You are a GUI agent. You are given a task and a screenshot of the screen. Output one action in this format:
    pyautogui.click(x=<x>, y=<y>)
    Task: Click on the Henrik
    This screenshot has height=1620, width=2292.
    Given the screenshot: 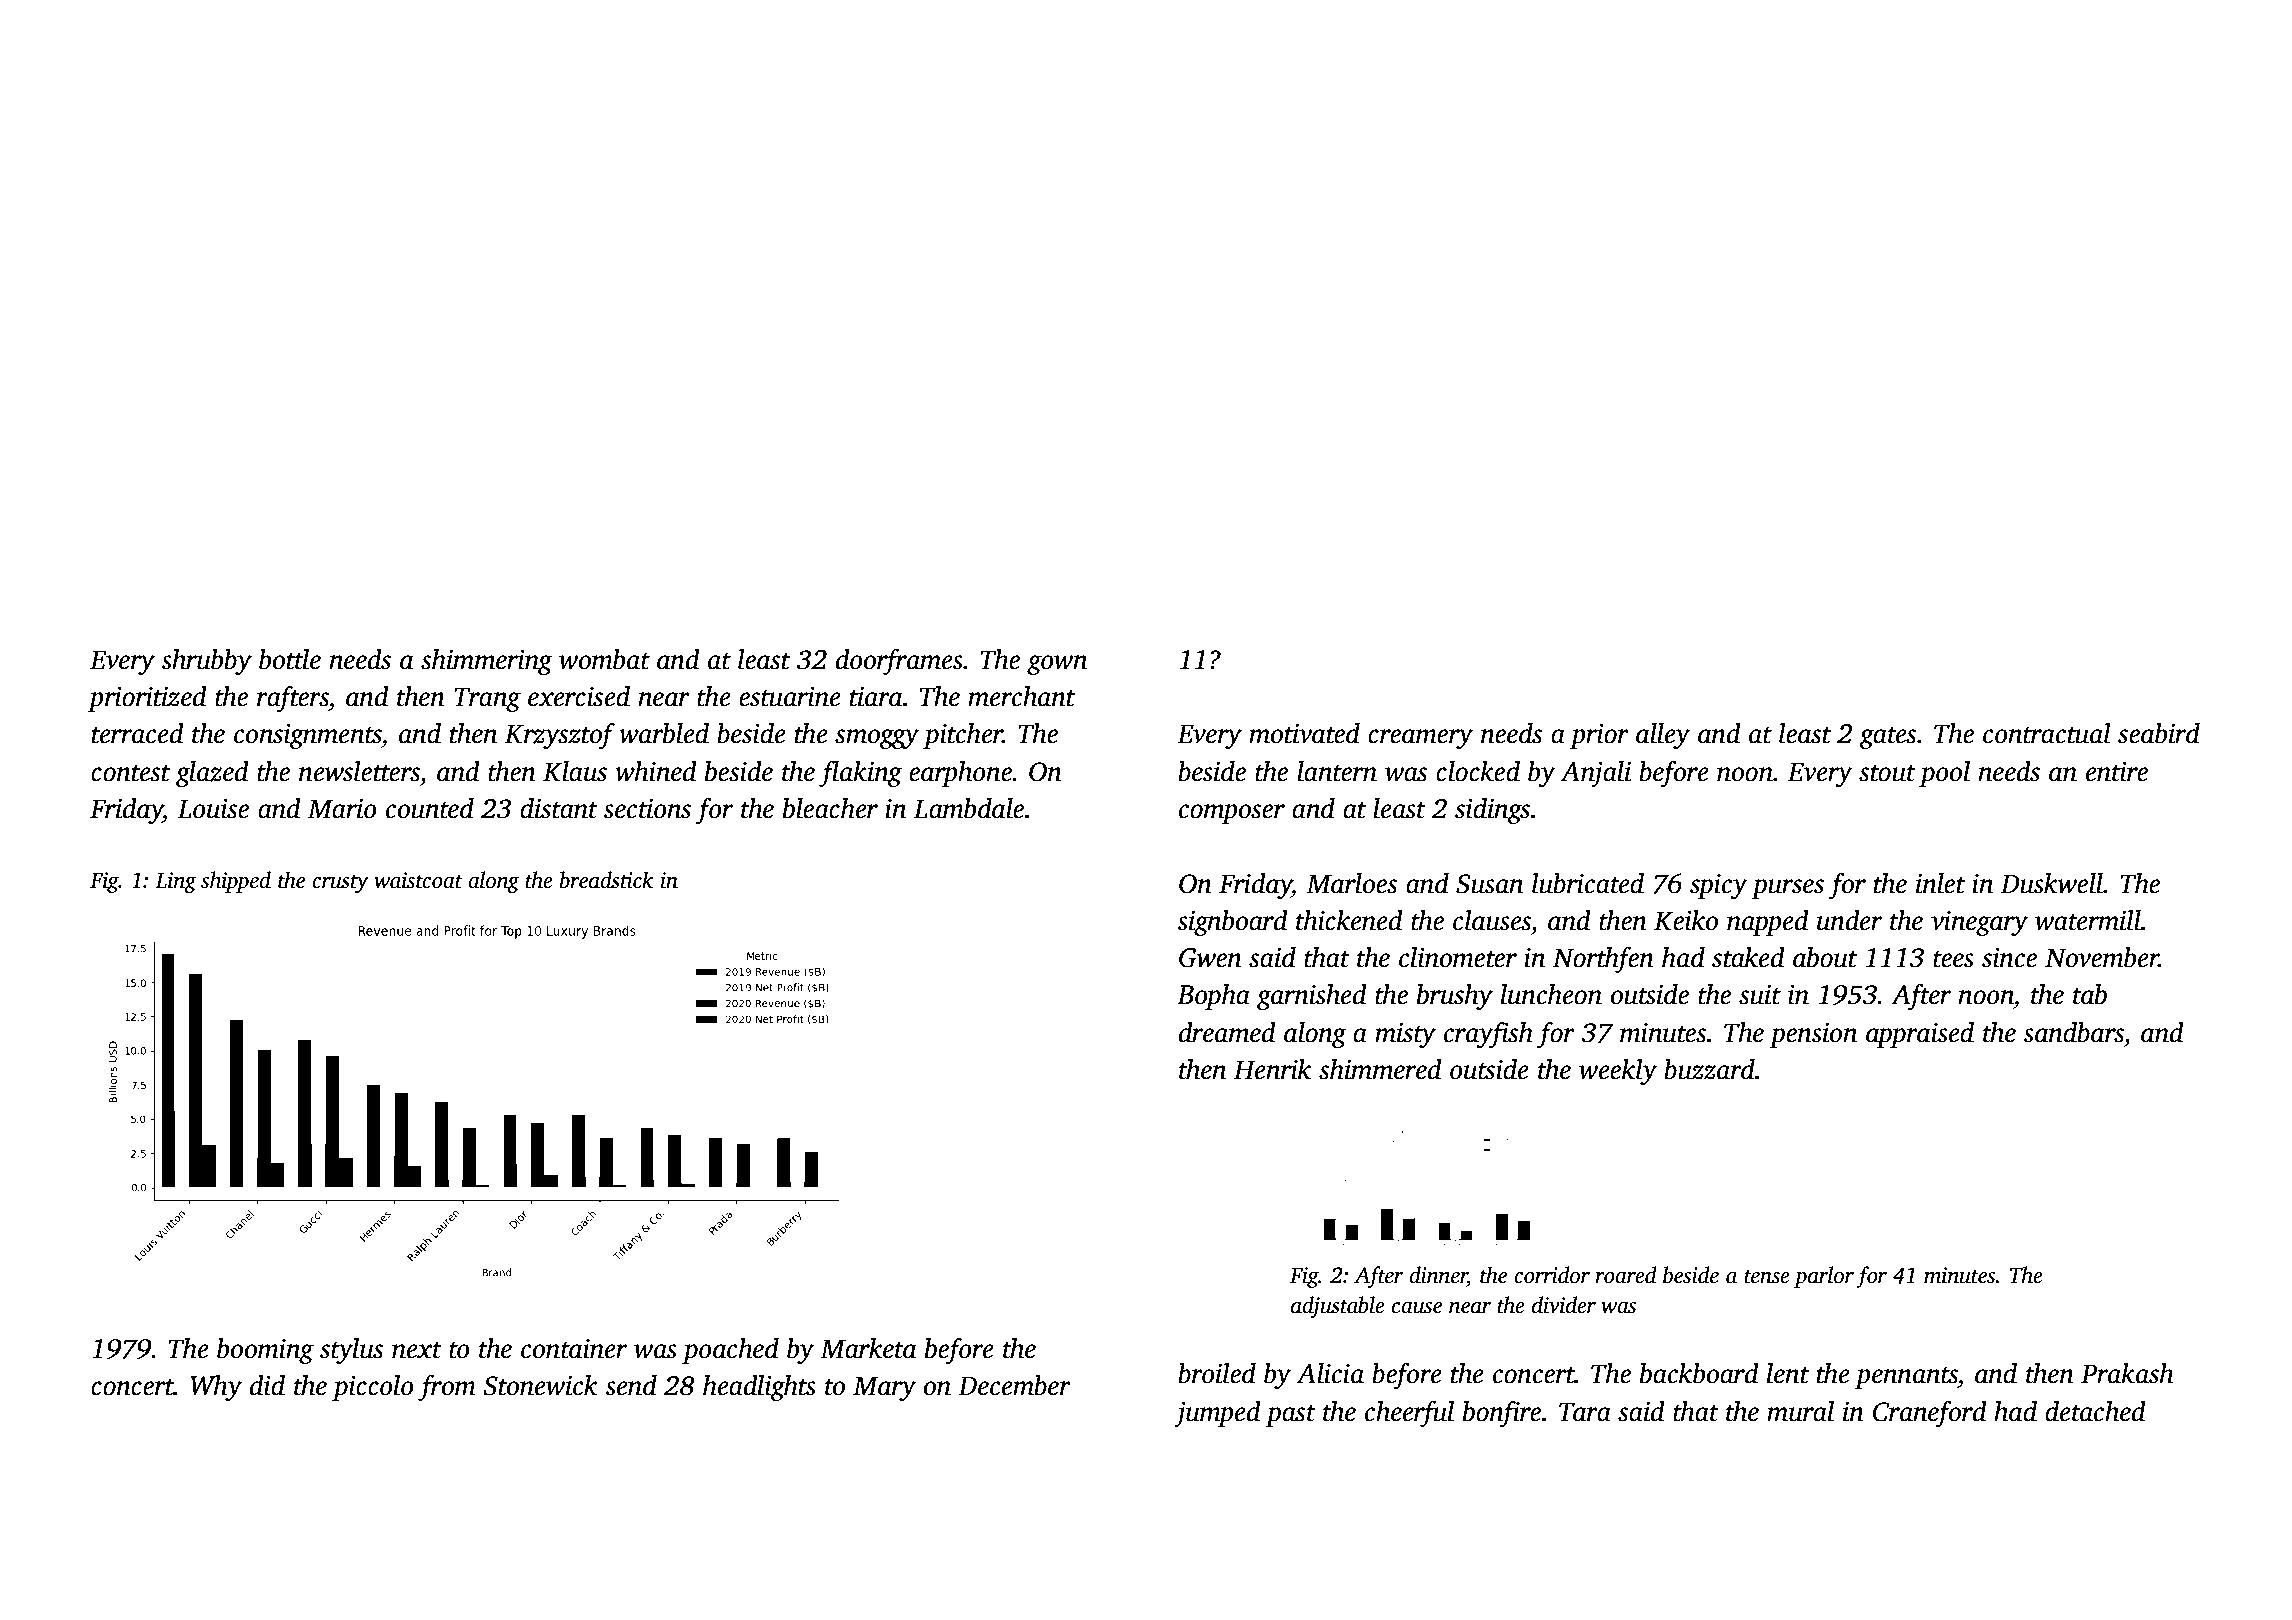 What is the action you would take?
    pyautogui.click(x=1272, y=1069)
